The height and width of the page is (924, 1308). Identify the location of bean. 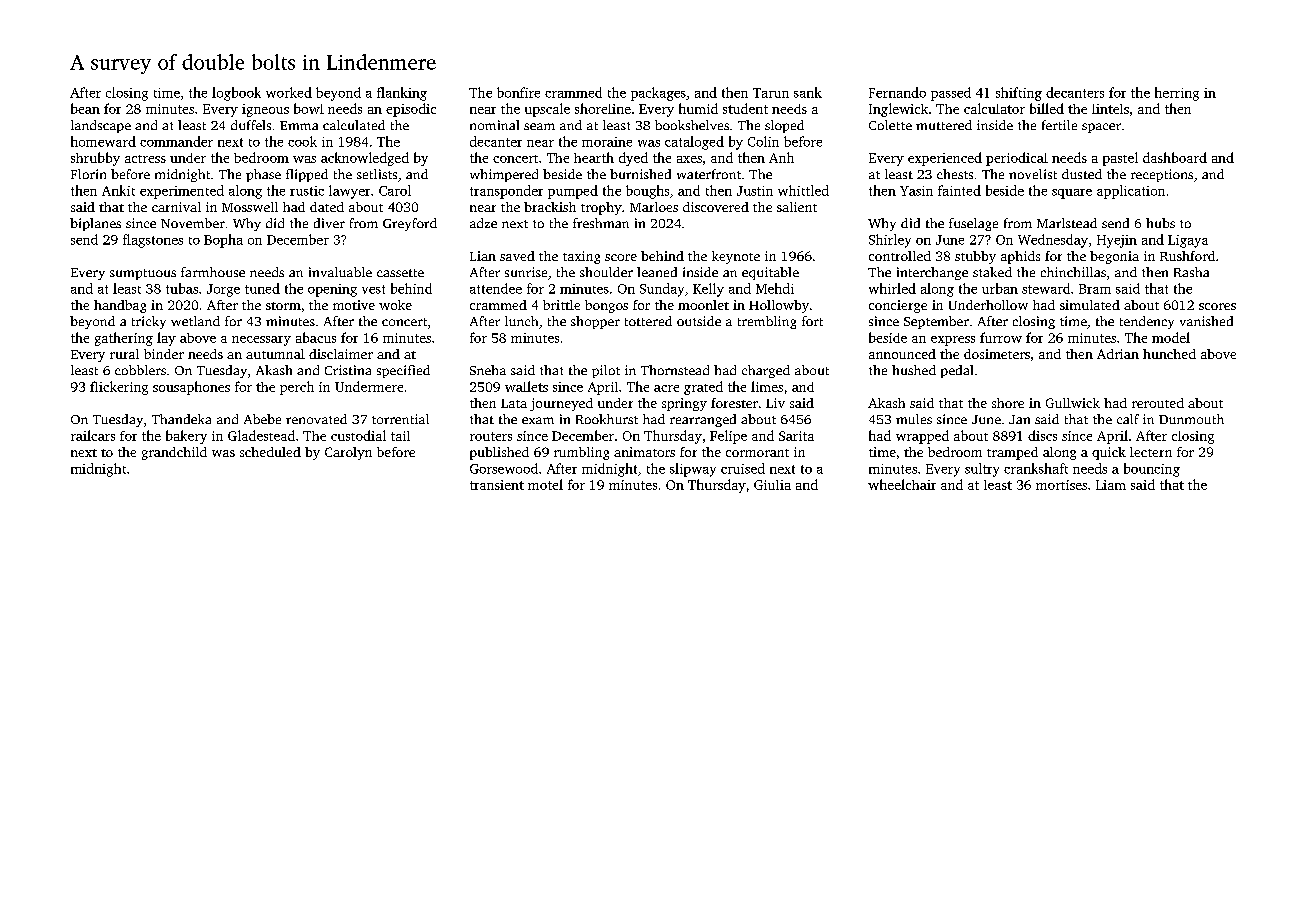
(85, 108).
